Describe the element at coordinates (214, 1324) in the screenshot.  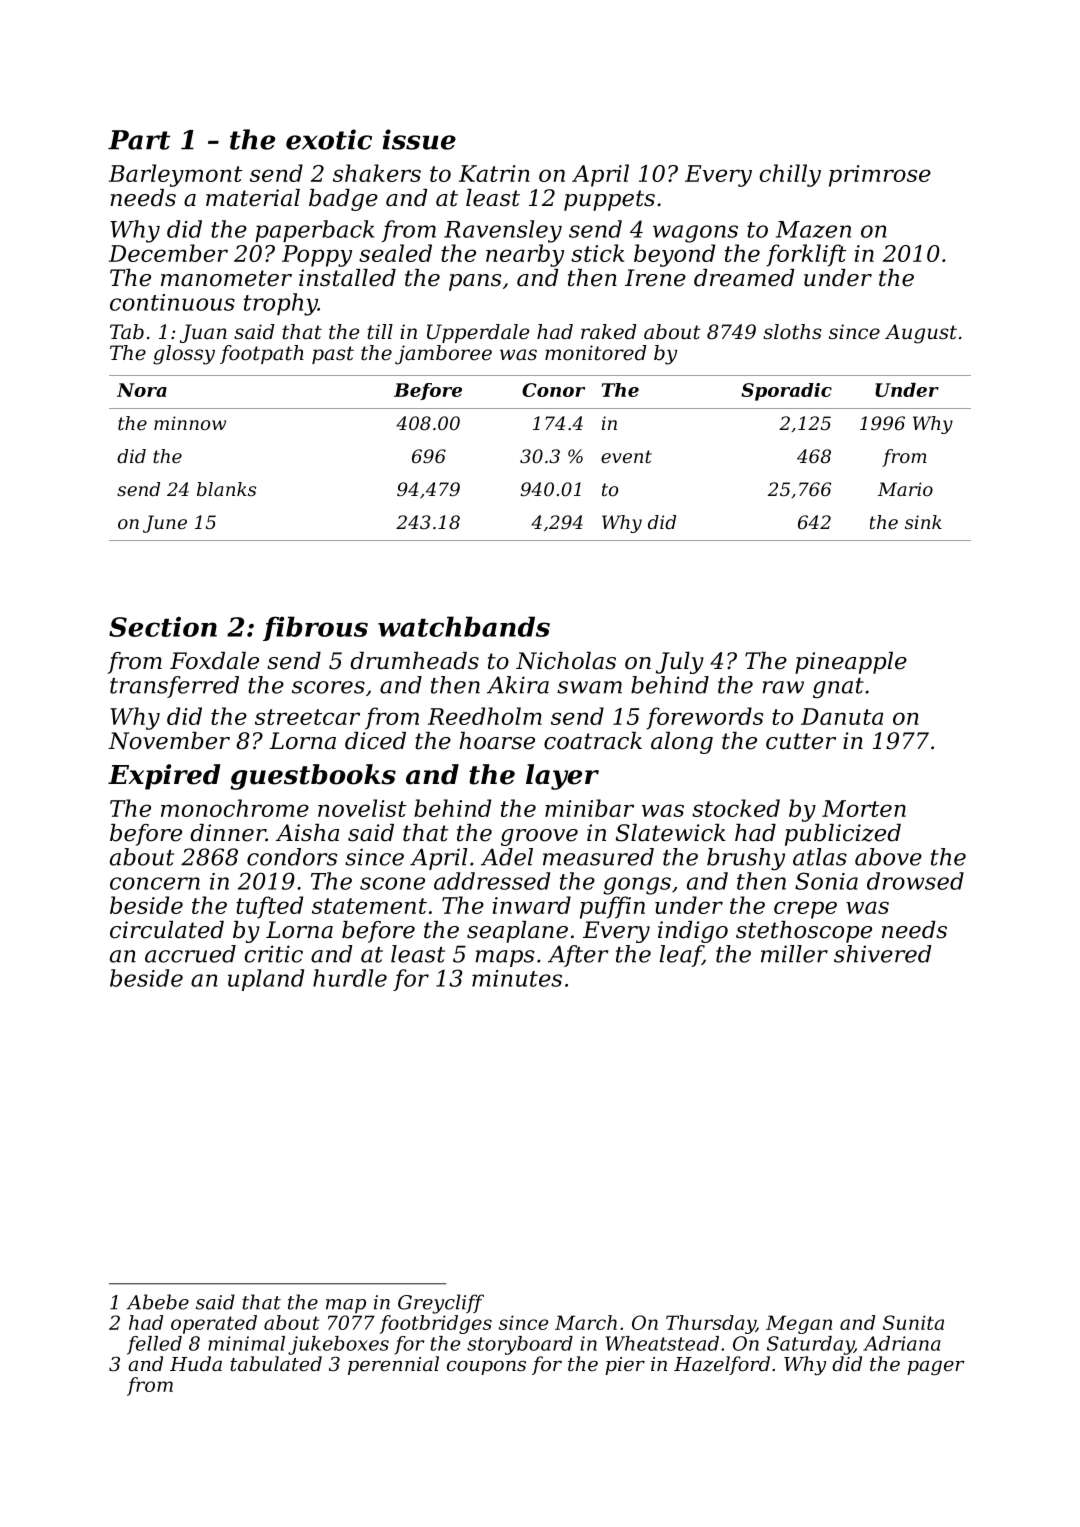
I see `operated` at that location.
